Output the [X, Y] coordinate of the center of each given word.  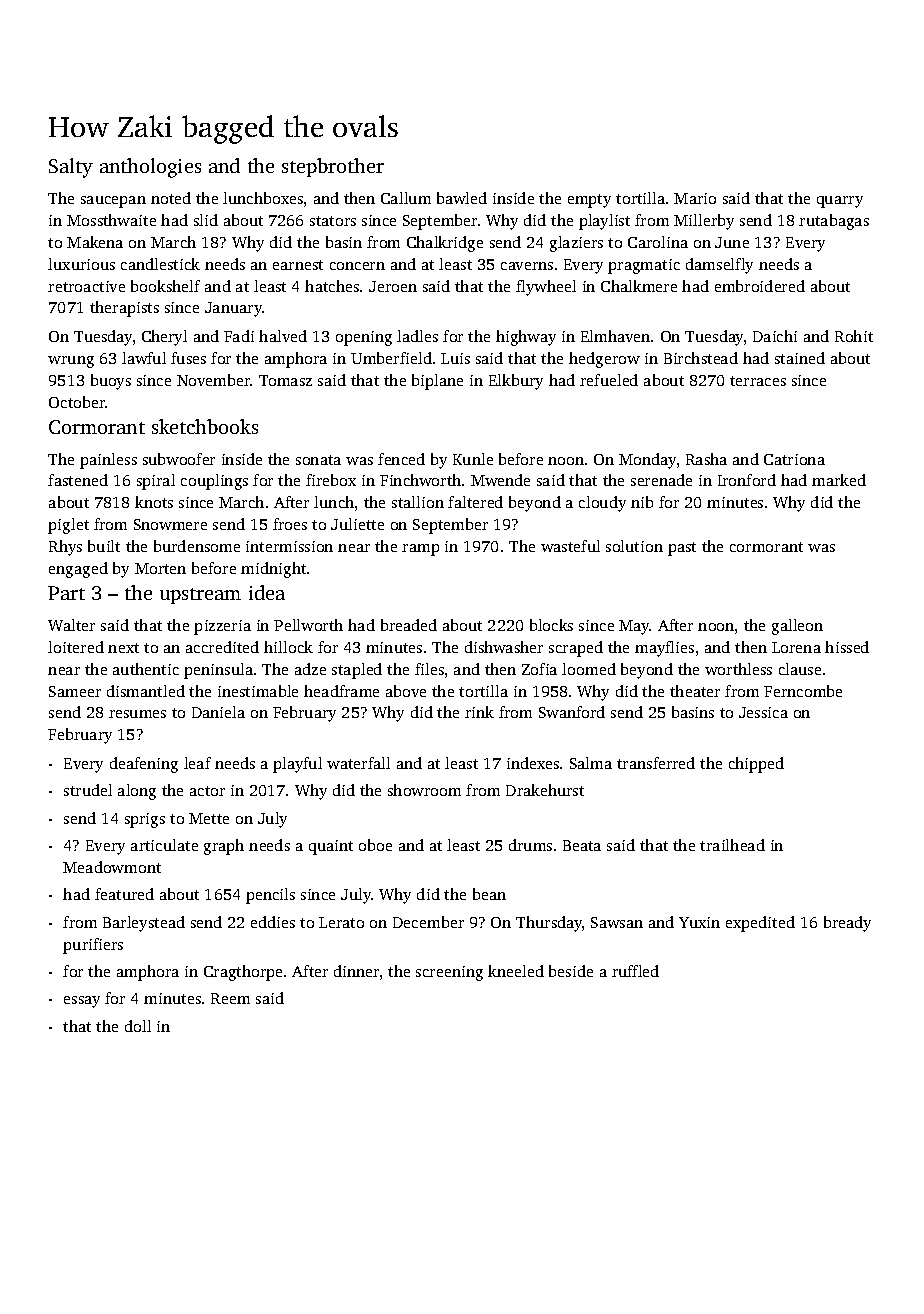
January [233, 309]
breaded [409, 625]
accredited [222, 647]
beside [571, 971]
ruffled [635, 971]
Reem [230, 998]
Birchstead [701, 358]
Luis [455, 358]
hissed [847, 647]
